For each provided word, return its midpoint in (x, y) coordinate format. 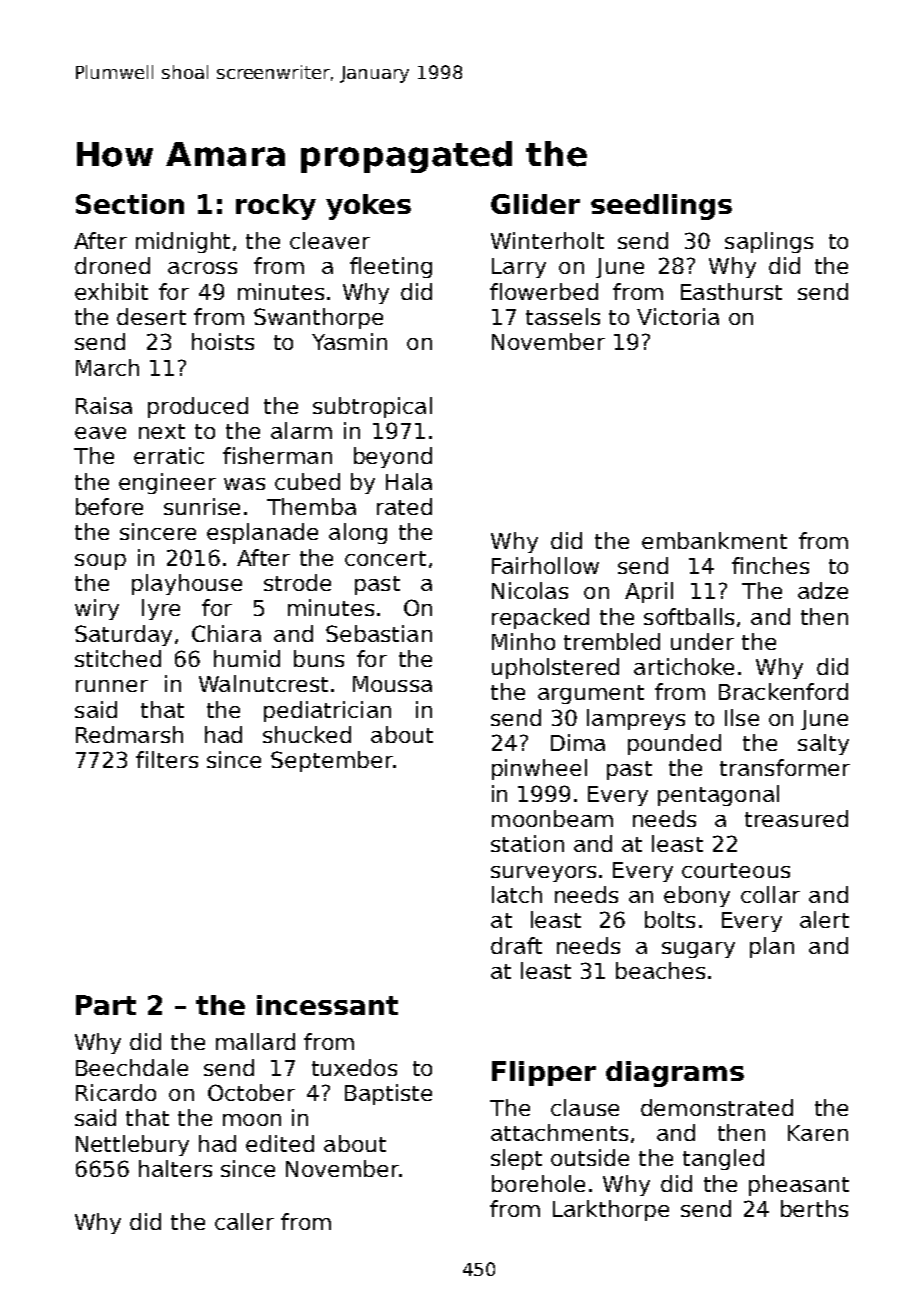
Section (130, 204)
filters (167, 759)
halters (175, 1168)
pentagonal (718, 795)
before (109, 506)
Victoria (678, 316)
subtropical (372, 407)
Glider (535, 204)
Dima (578, 742)
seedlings (661, 207)
